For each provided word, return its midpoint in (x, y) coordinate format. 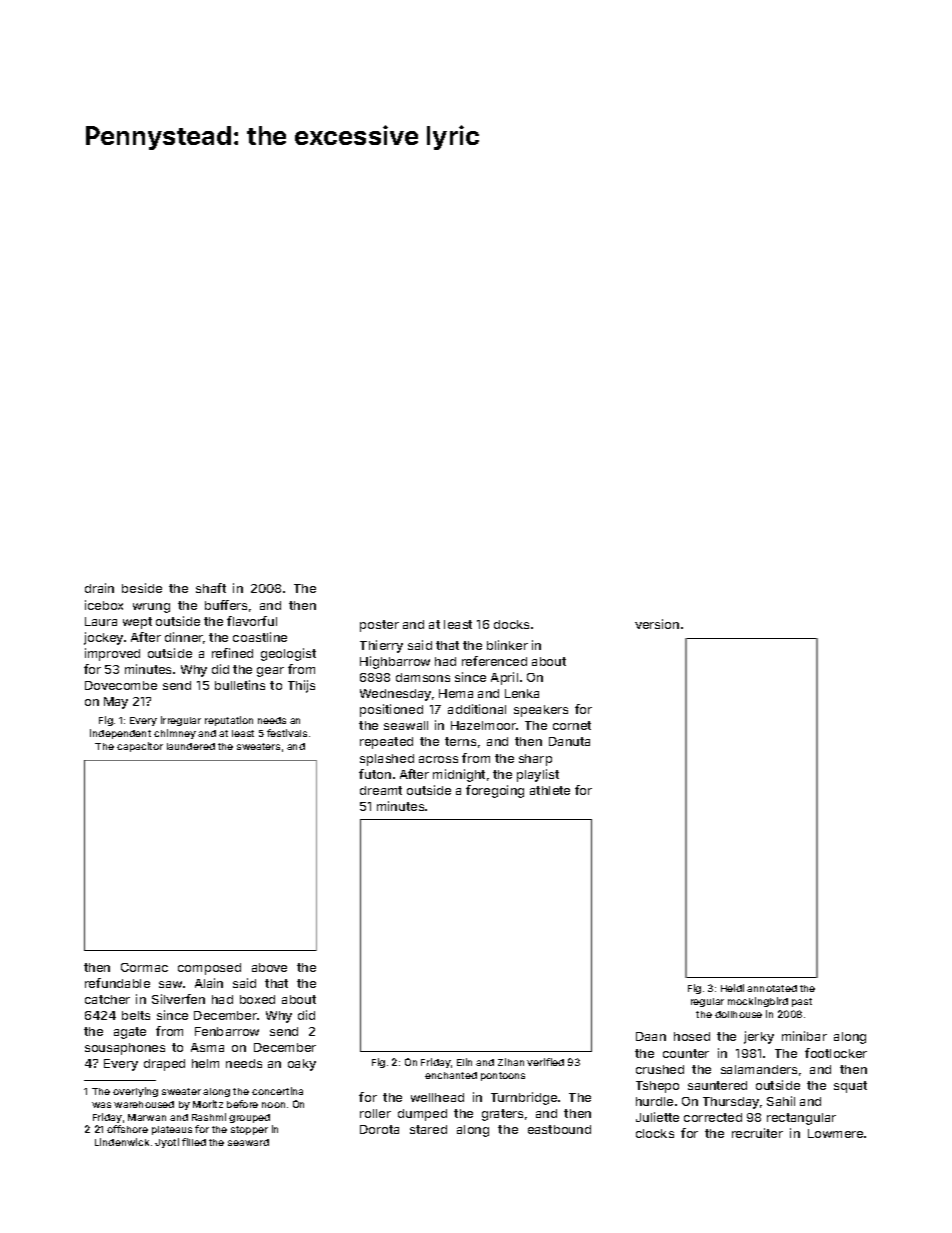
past (802, 1002)
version (657, 624)
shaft (211, 588)
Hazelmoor (484, 725)
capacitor (140, 747)
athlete (550, 790)
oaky (302, 1065)
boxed (257, 999)
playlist (538, 775)
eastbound (559, 1129)
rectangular (801, 1119)
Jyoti (167, 1143)
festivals (287, 733)
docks (511, 624)
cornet (572, 725)
